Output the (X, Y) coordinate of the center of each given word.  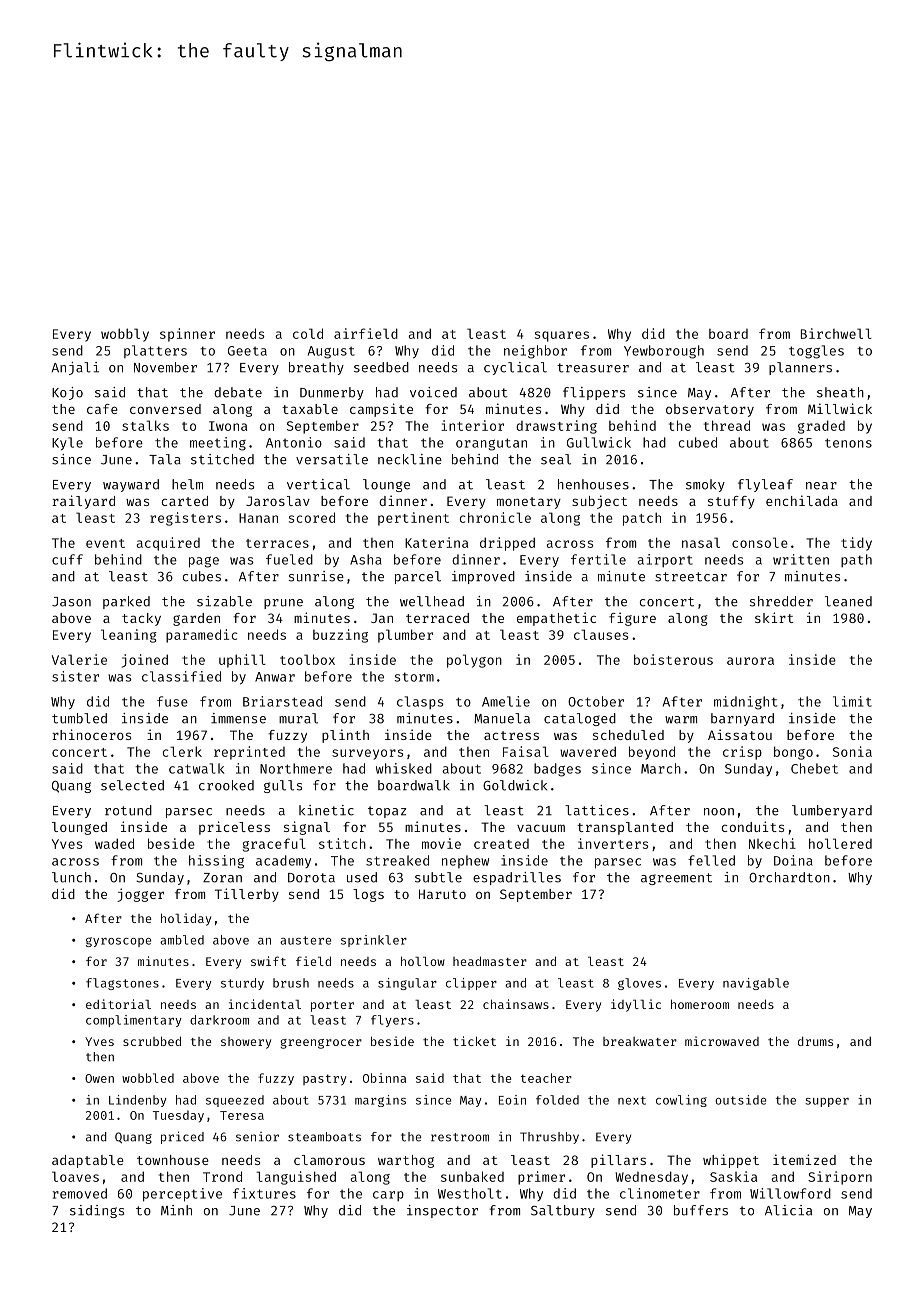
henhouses (593, 484)
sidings (97, 1211)
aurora (750, 661)
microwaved (722, 1041)
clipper (471, 984)
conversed (165, 409)
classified (181, 676)
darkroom (219, 1020)
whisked (404, 768)
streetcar (691, 577)
